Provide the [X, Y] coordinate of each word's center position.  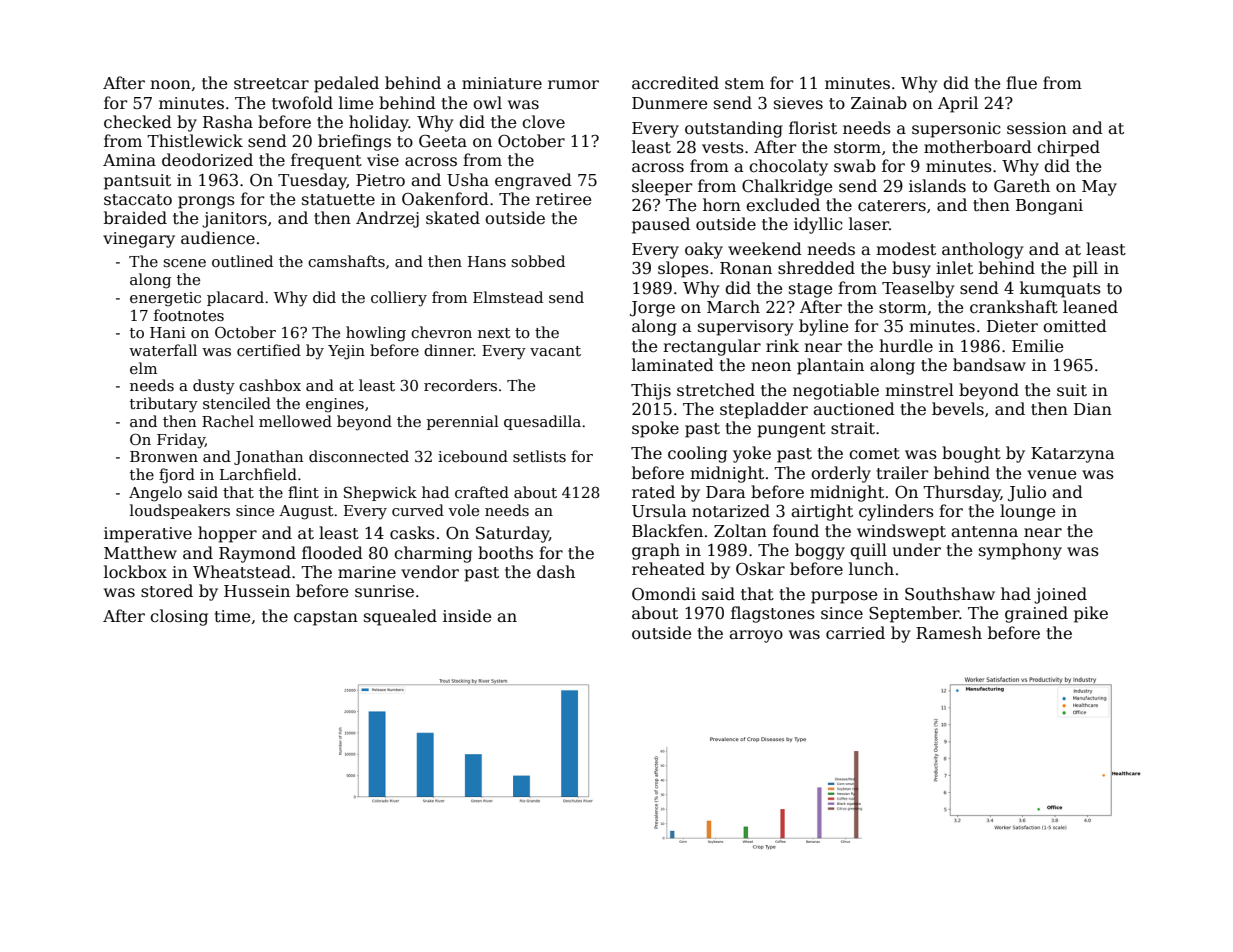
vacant [555, 351]
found [796, 530]
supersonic [956, 130]
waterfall [163, 350]
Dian [1093, 409]
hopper [227, 534]
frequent [326, 161]
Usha [468, 180]
